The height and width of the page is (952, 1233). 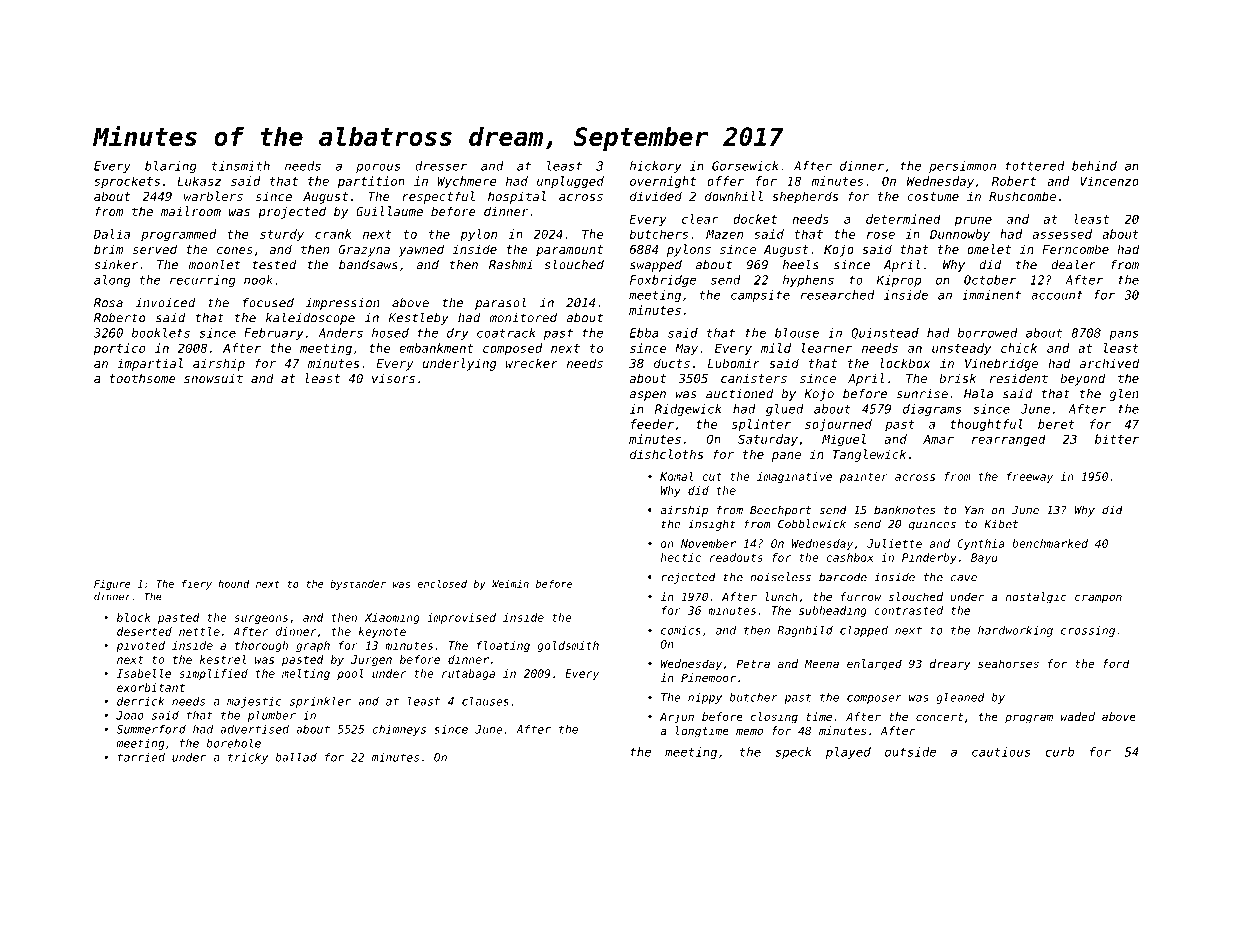 I want to click on persimmon, so click(x=962, y=167).
